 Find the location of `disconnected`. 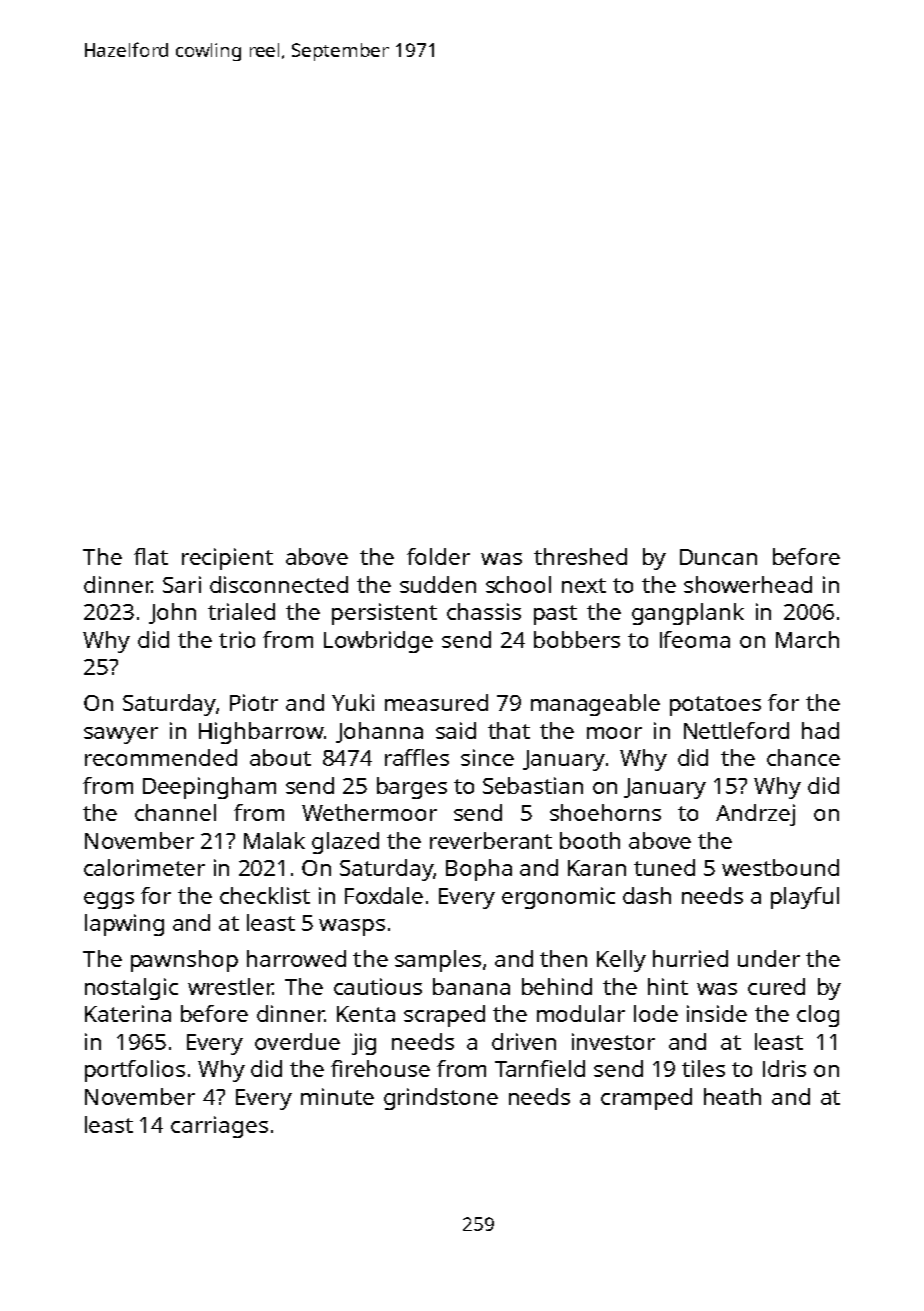

disconnected is located at coordinates (279, 584).
